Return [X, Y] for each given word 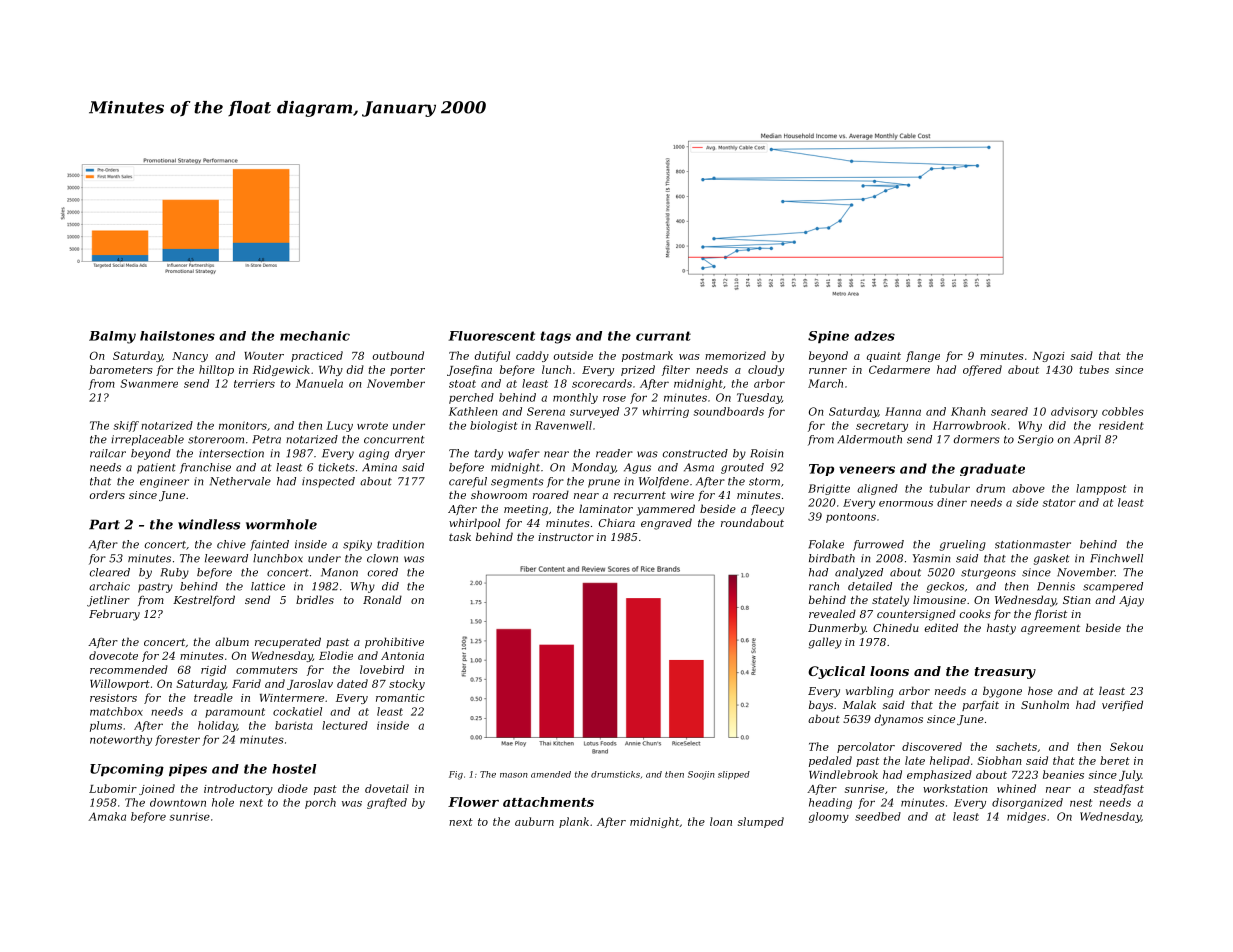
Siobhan [999, 760]
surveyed [594, 412]
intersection [231, 453]
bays [821, 706]
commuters [267, 670]
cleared [110, 572]
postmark [647, 356]
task [460, 536]
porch [320, 803]
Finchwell [1116, 558]
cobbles [1123, 411]
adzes [874, 336]
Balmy [112, 337]
